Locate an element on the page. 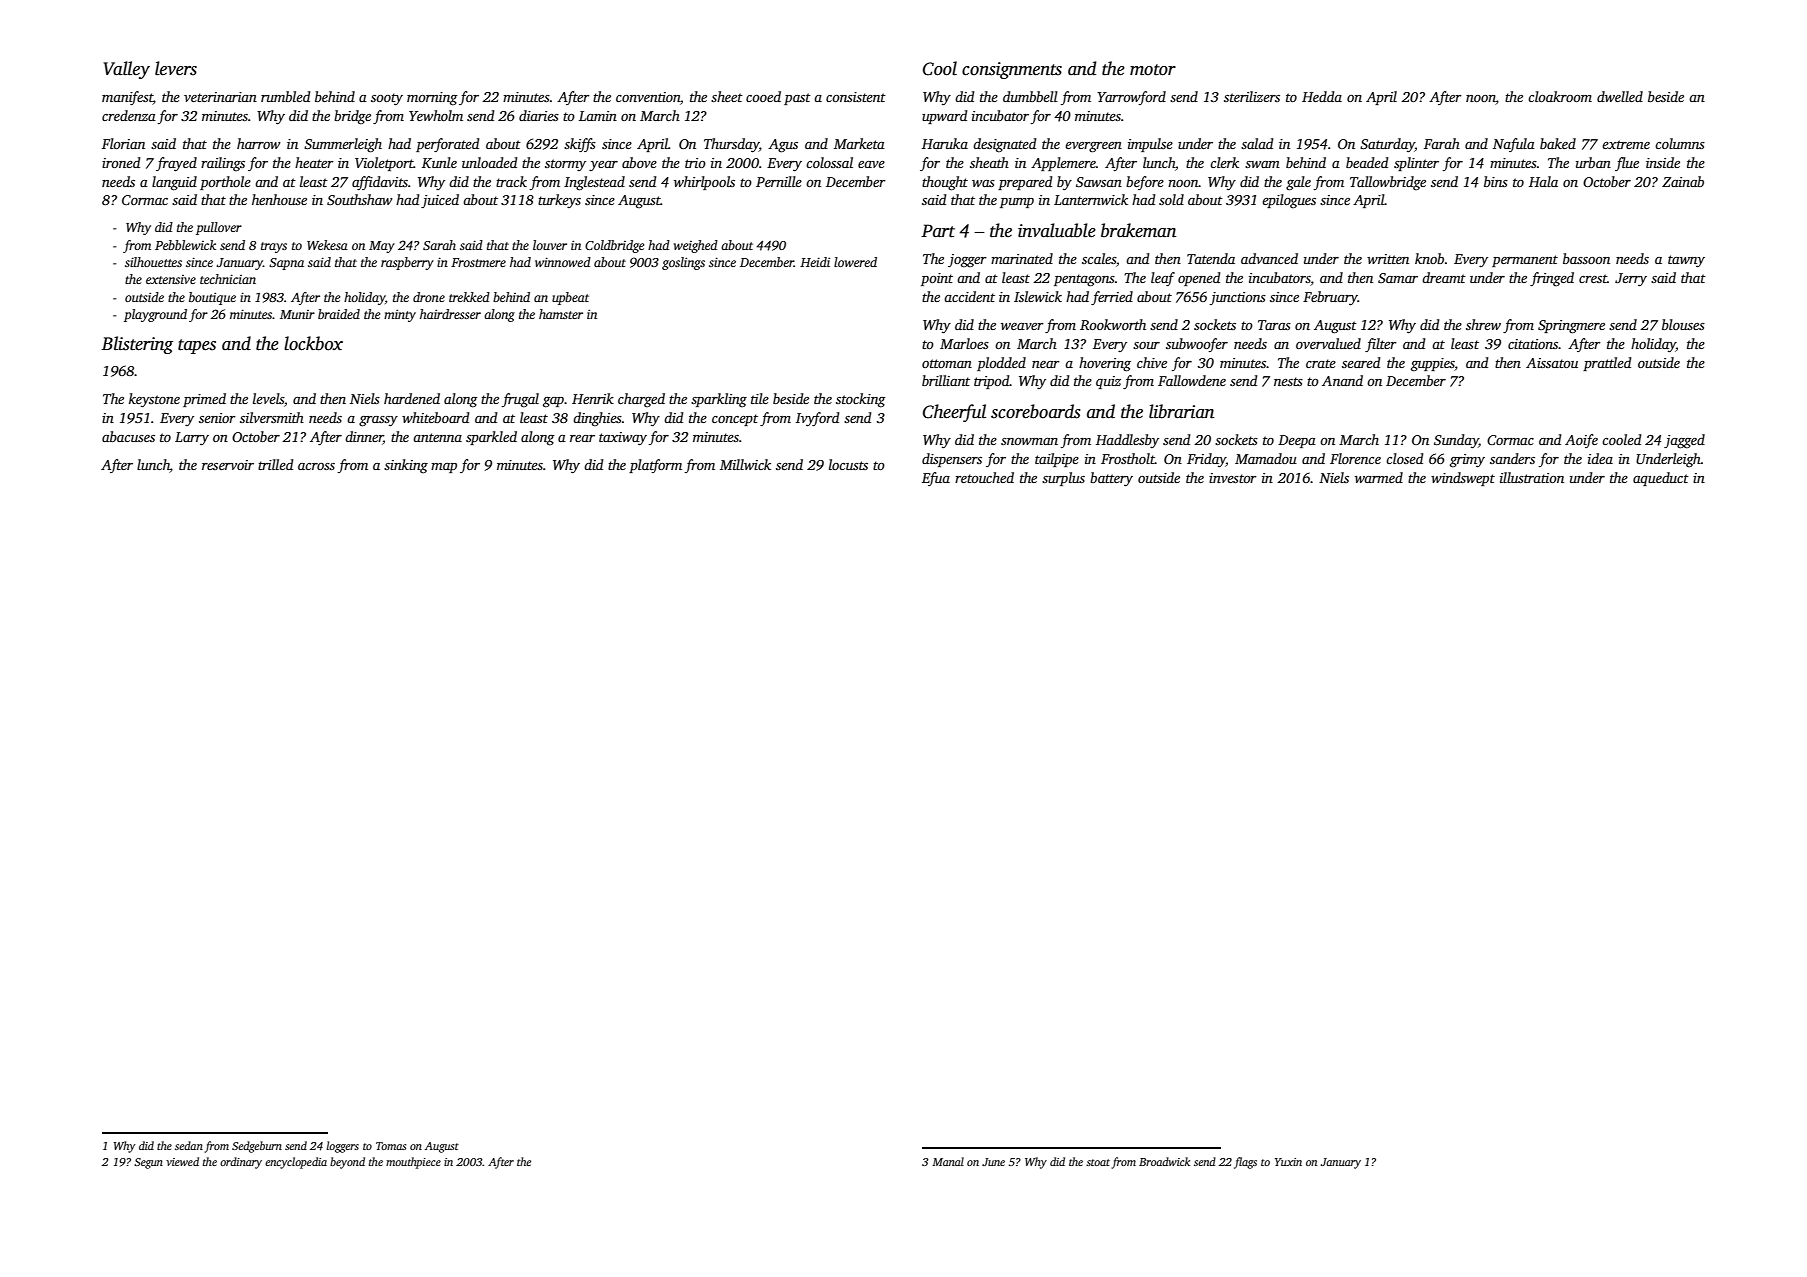  sedan is located at coordinates (189, 1145).
